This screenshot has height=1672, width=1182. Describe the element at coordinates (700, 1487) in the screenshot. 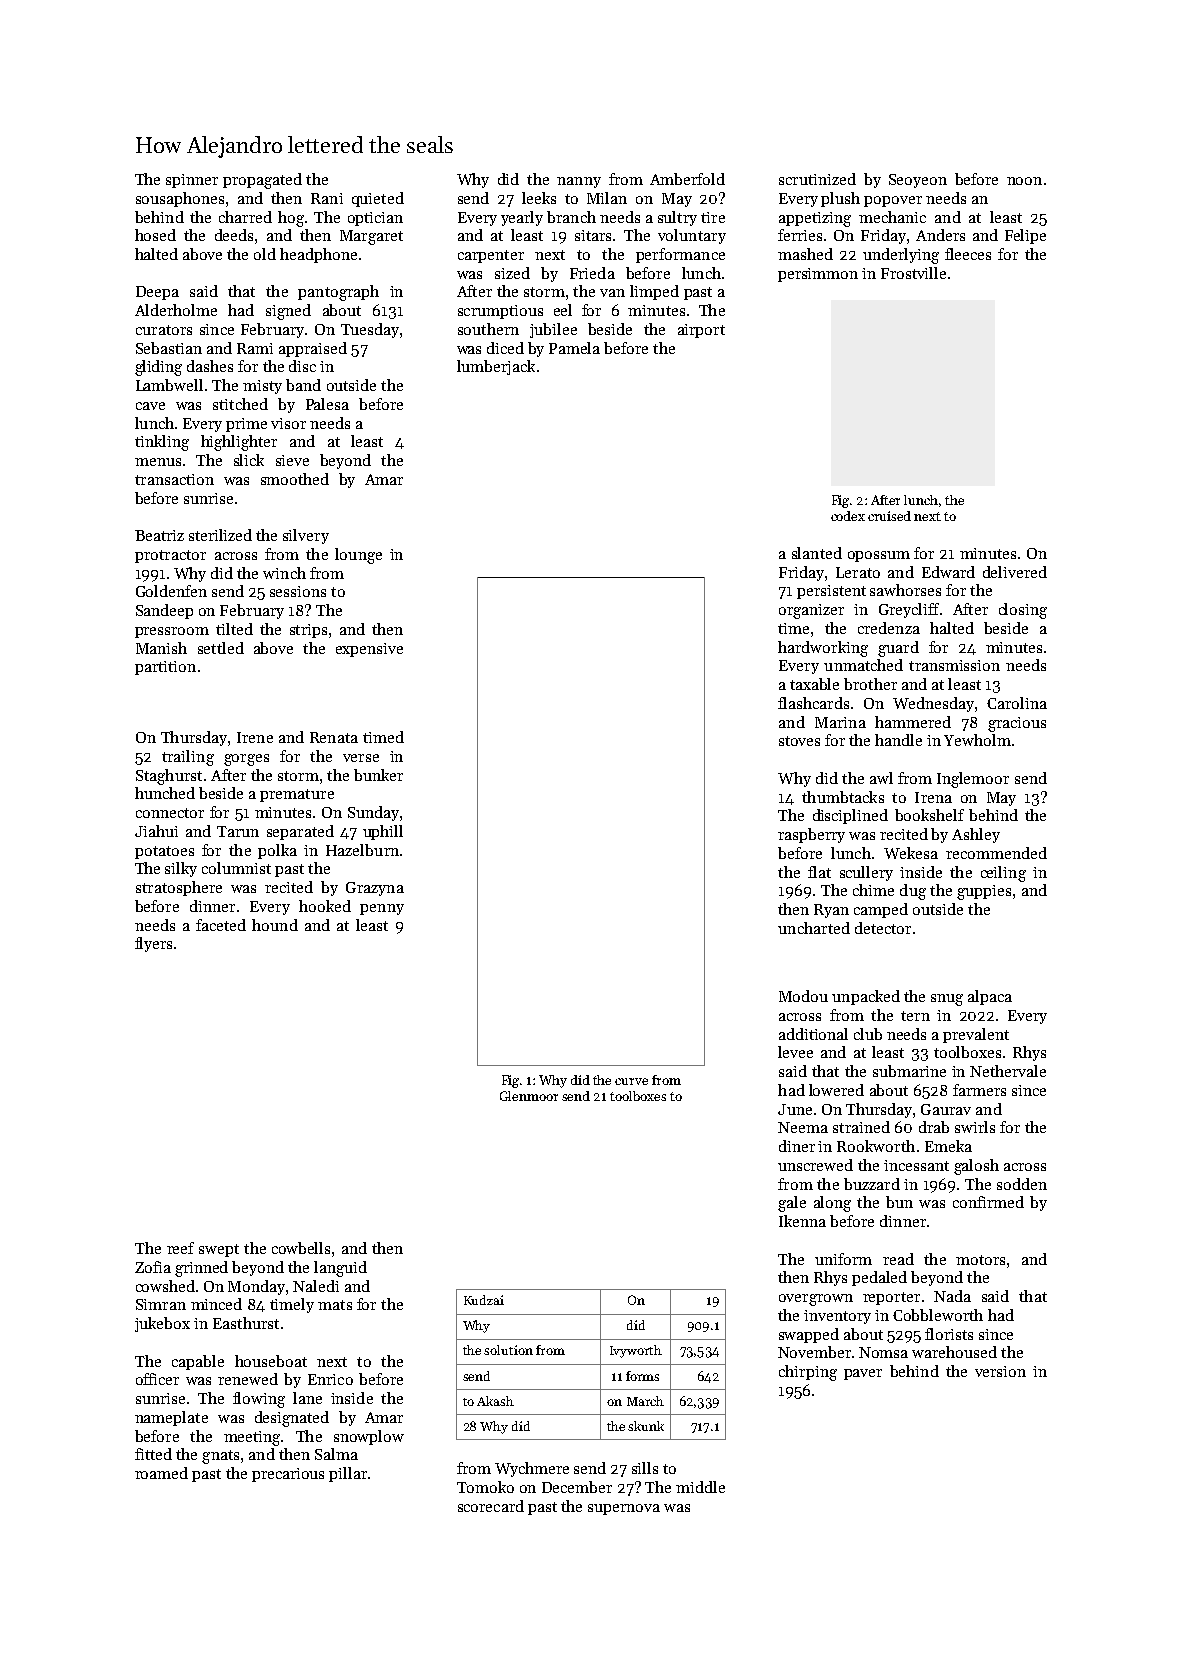

I see `middle` at that location.
